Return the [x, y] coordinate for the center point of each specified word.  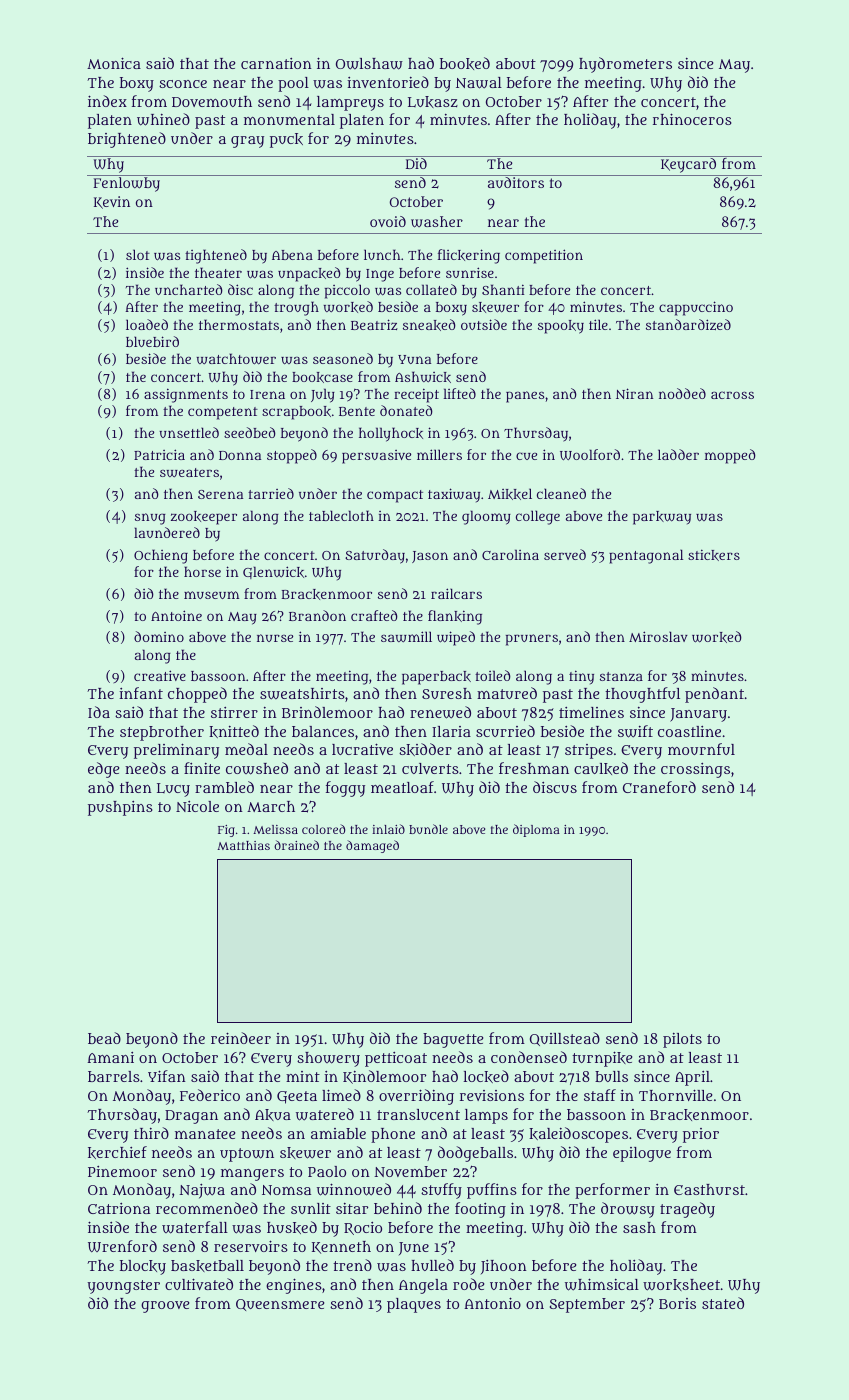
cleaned [561, 493]
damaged [372, 846]
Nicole [197, 806]
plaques [414, 1305]
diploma [536, 830]
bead [104, 1038]
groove [165, 1307]
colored [323, 829]
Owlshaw [369, 64]
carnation [276, 63]
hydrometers [625, 65]
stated [723, 1303]
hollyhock [391, 434]
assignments [186, 395]
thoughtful [642, 695]
